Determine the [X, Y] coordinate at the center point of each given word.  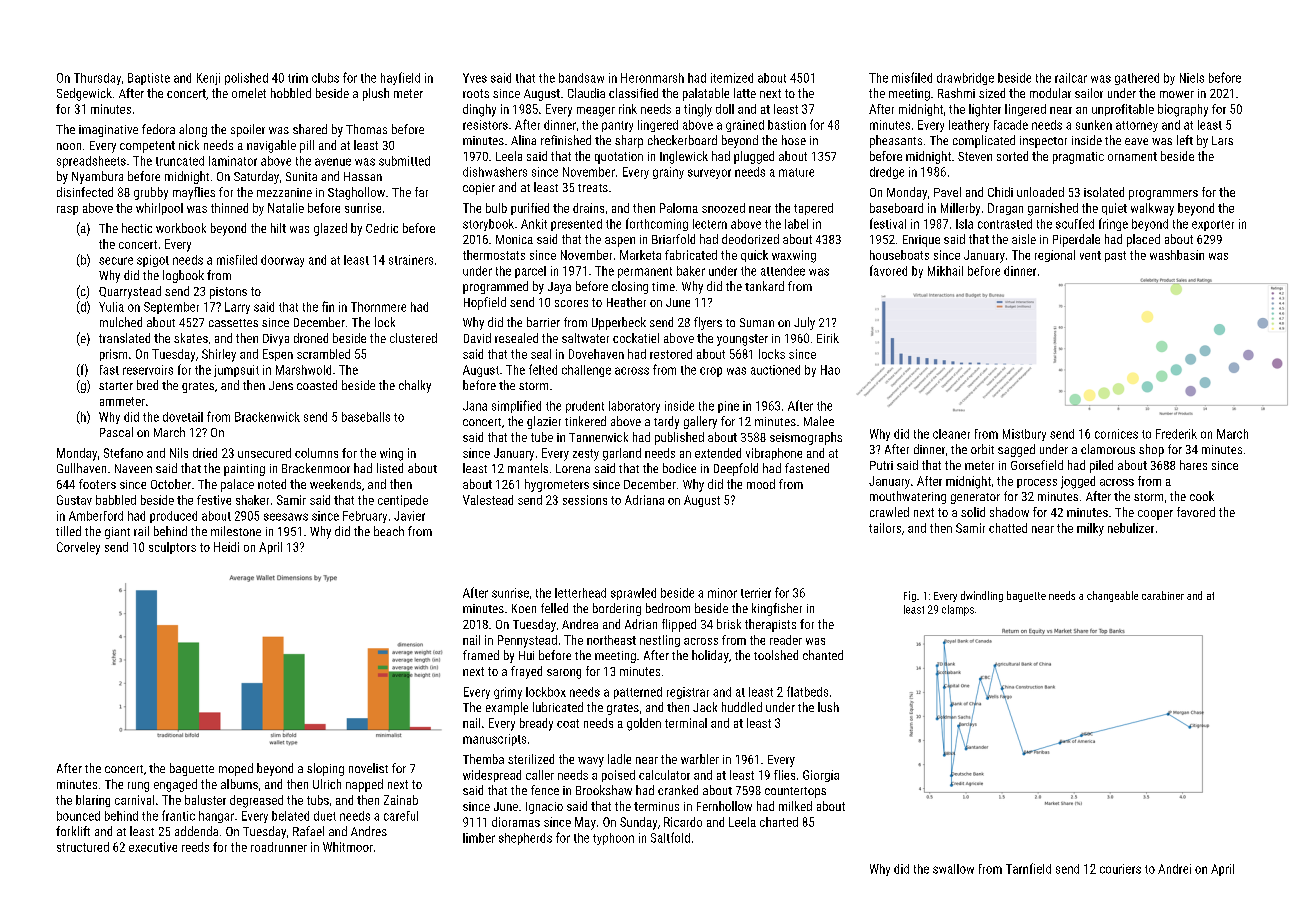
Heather [626, 302]
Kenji [208, 79]
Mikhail [945, 271]
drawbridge [965, 79]
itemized [732, 78]
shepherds [525, 839]
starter [116, 386]
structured [83, 847]
